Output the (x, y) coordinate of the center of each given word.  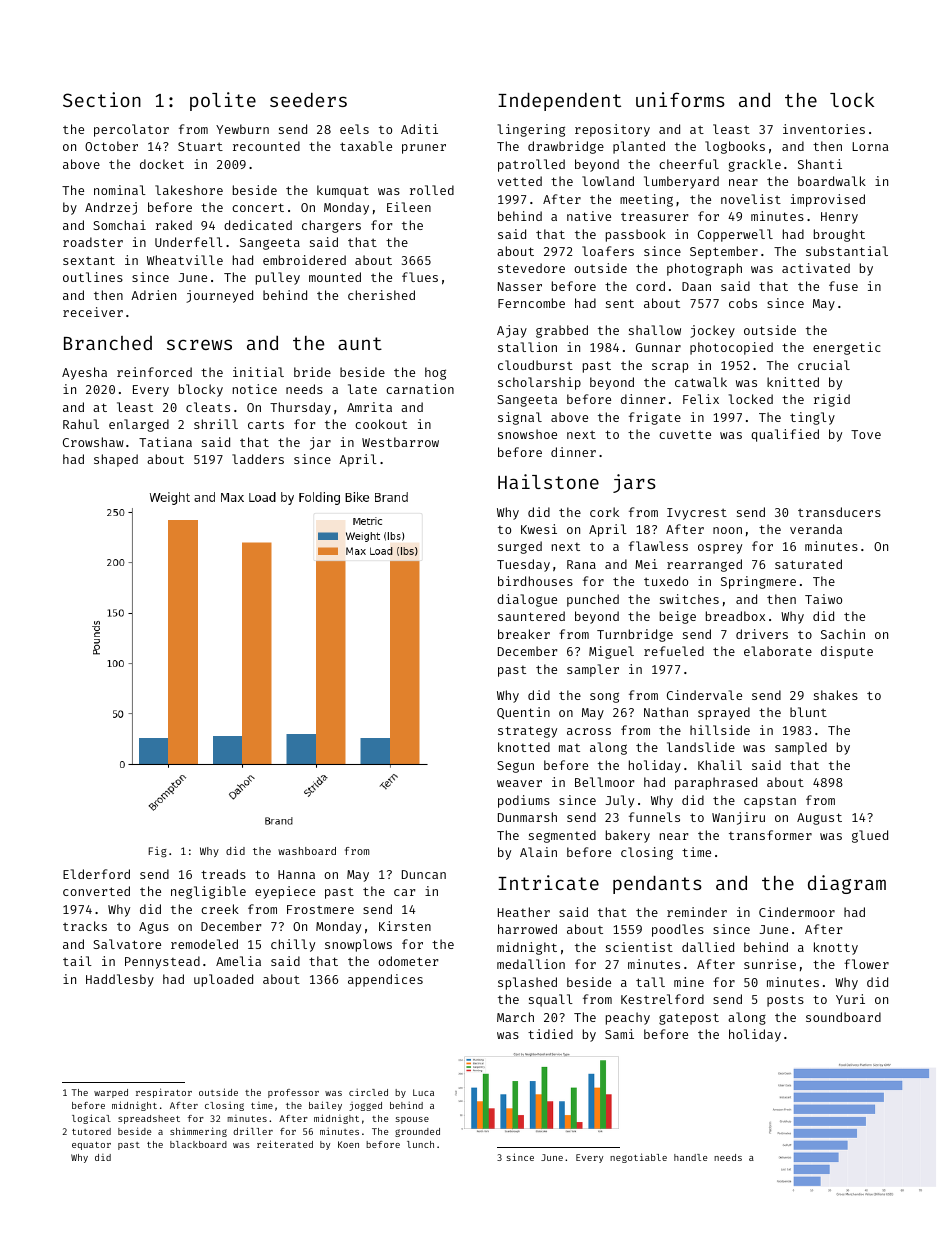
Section (102, 99)
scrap (670, 368)
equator (91, 1146)
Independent (559, 101)
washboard (307, 851)
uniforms (680, 99)
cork (604, 512)
